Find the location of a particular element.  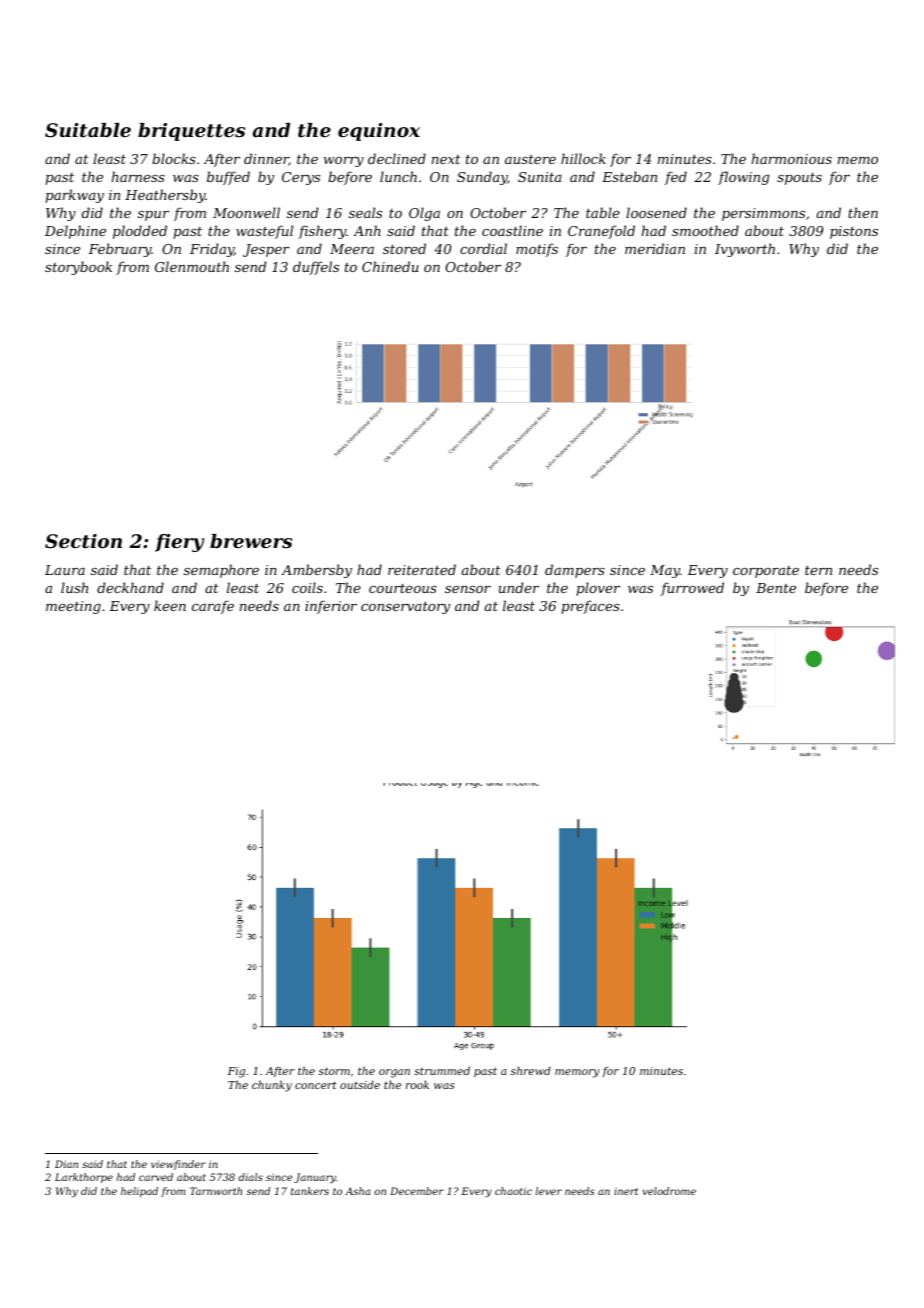

harmonious is located at coordinates (792, 158).
